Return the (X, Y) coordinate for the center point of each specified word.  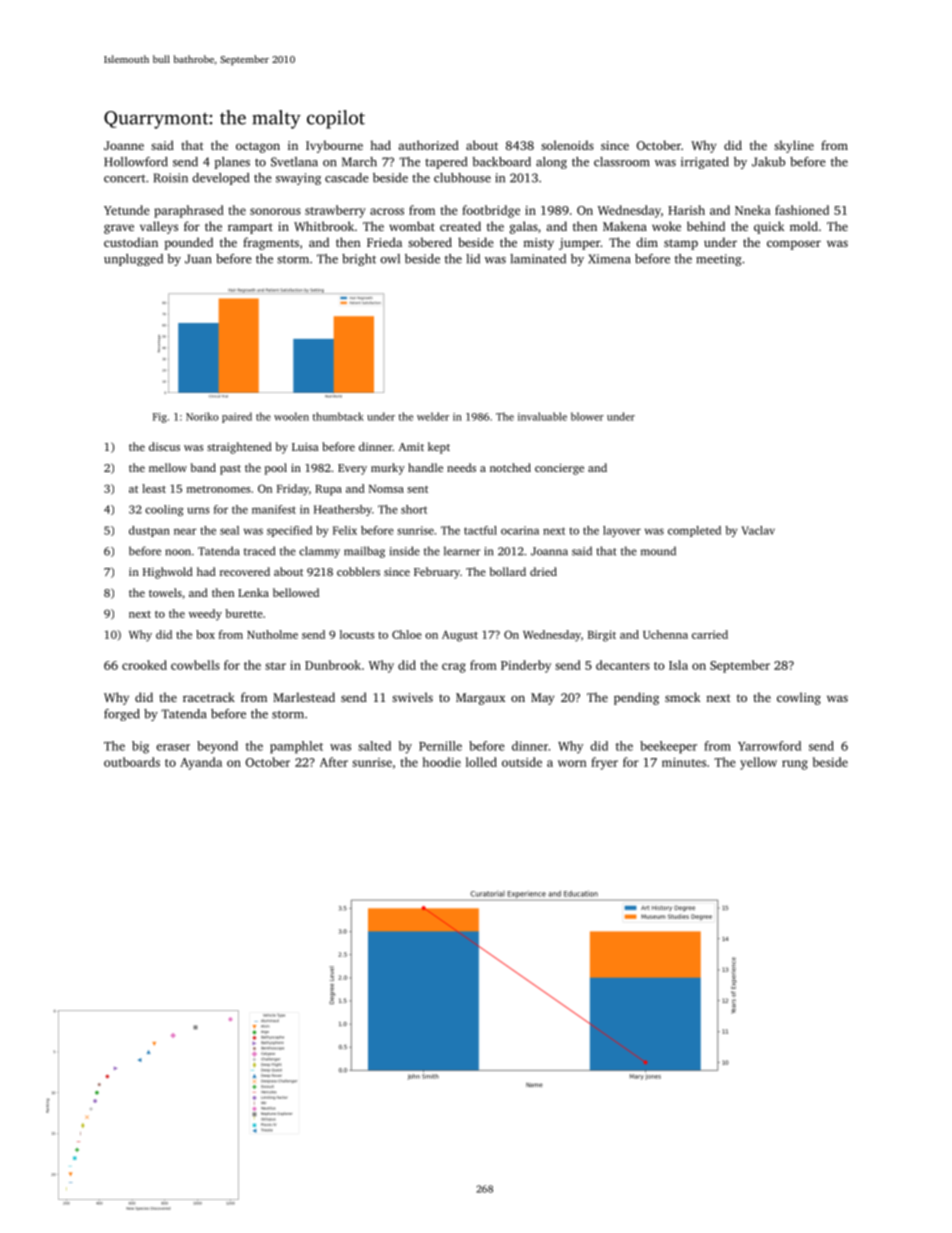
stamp (681, 244)
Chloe (407, 634)
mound (658, 551)
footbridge (491, 211)
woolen (291, 416)
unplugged (133, 260)
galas (524, 227)
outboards (132, 762)
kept (439, 448)
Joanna (549, 551)
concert (125, 178)
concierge (559, 469)
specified (289, 531)
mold (804, 226)
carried (710, 634)
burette (244, 613)
